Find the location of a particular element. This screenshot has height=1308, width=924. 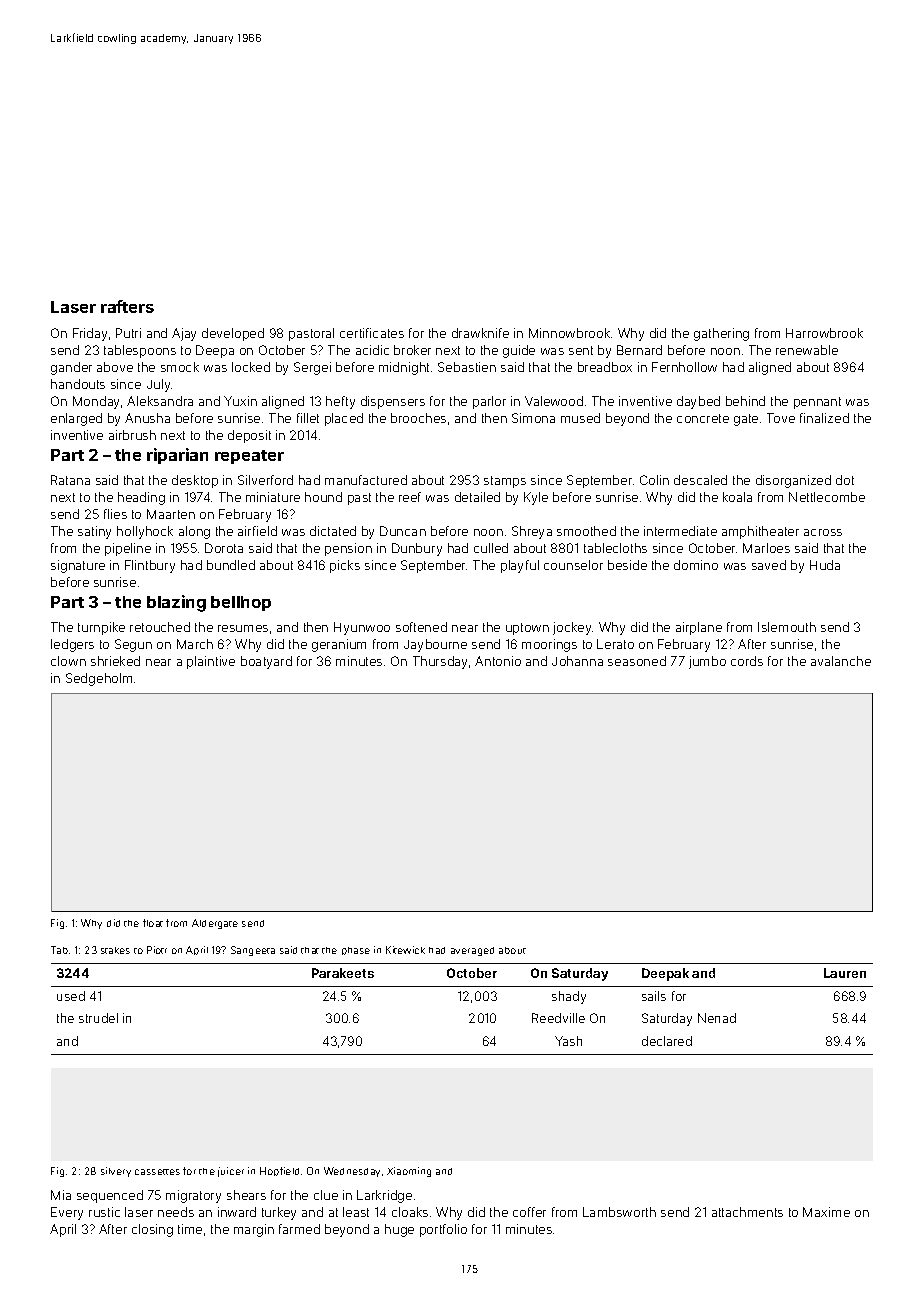

Friday is located at coordinates (90, 334).
